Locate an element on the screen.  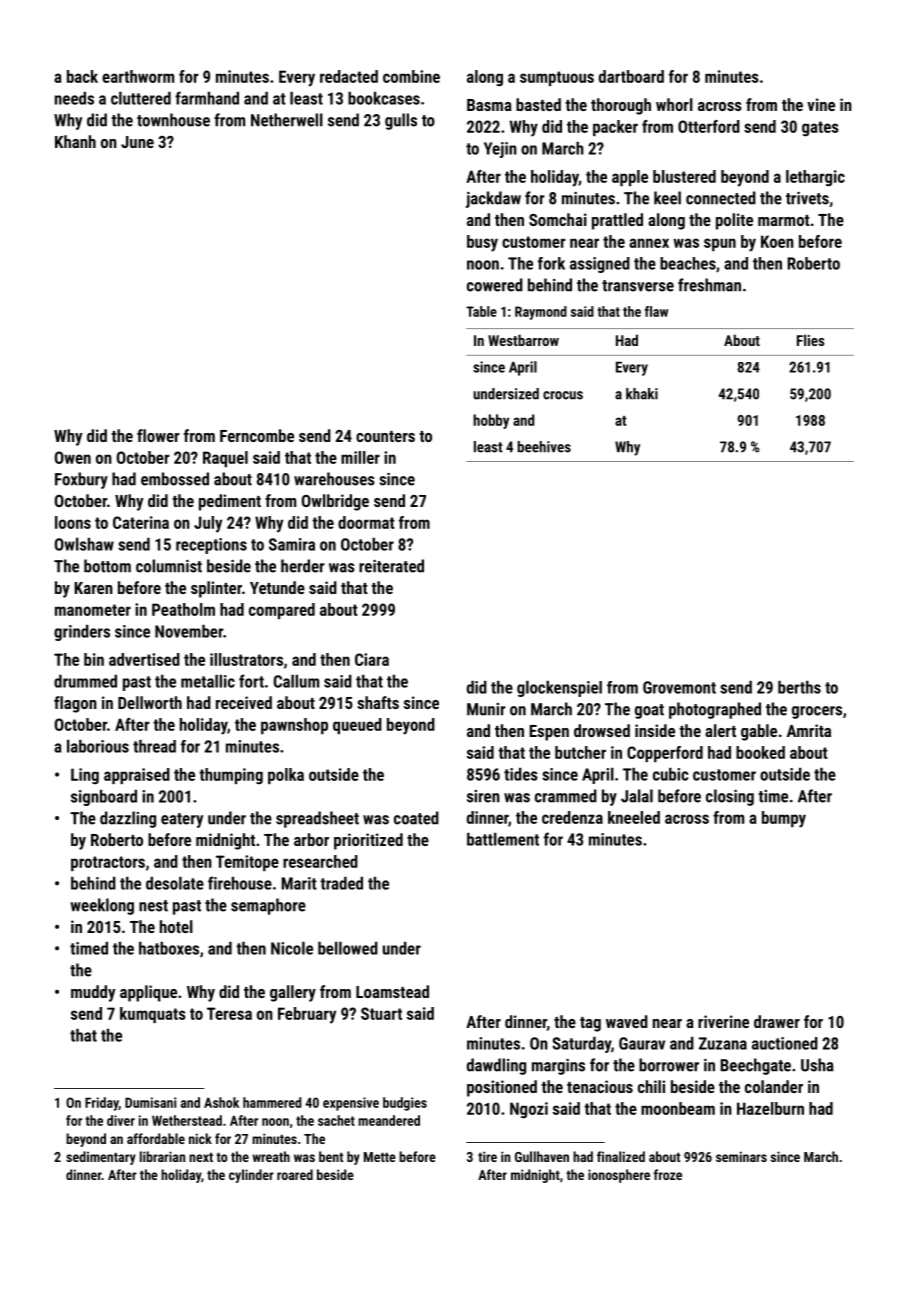
muddy is located at coordinates (93, 993).
